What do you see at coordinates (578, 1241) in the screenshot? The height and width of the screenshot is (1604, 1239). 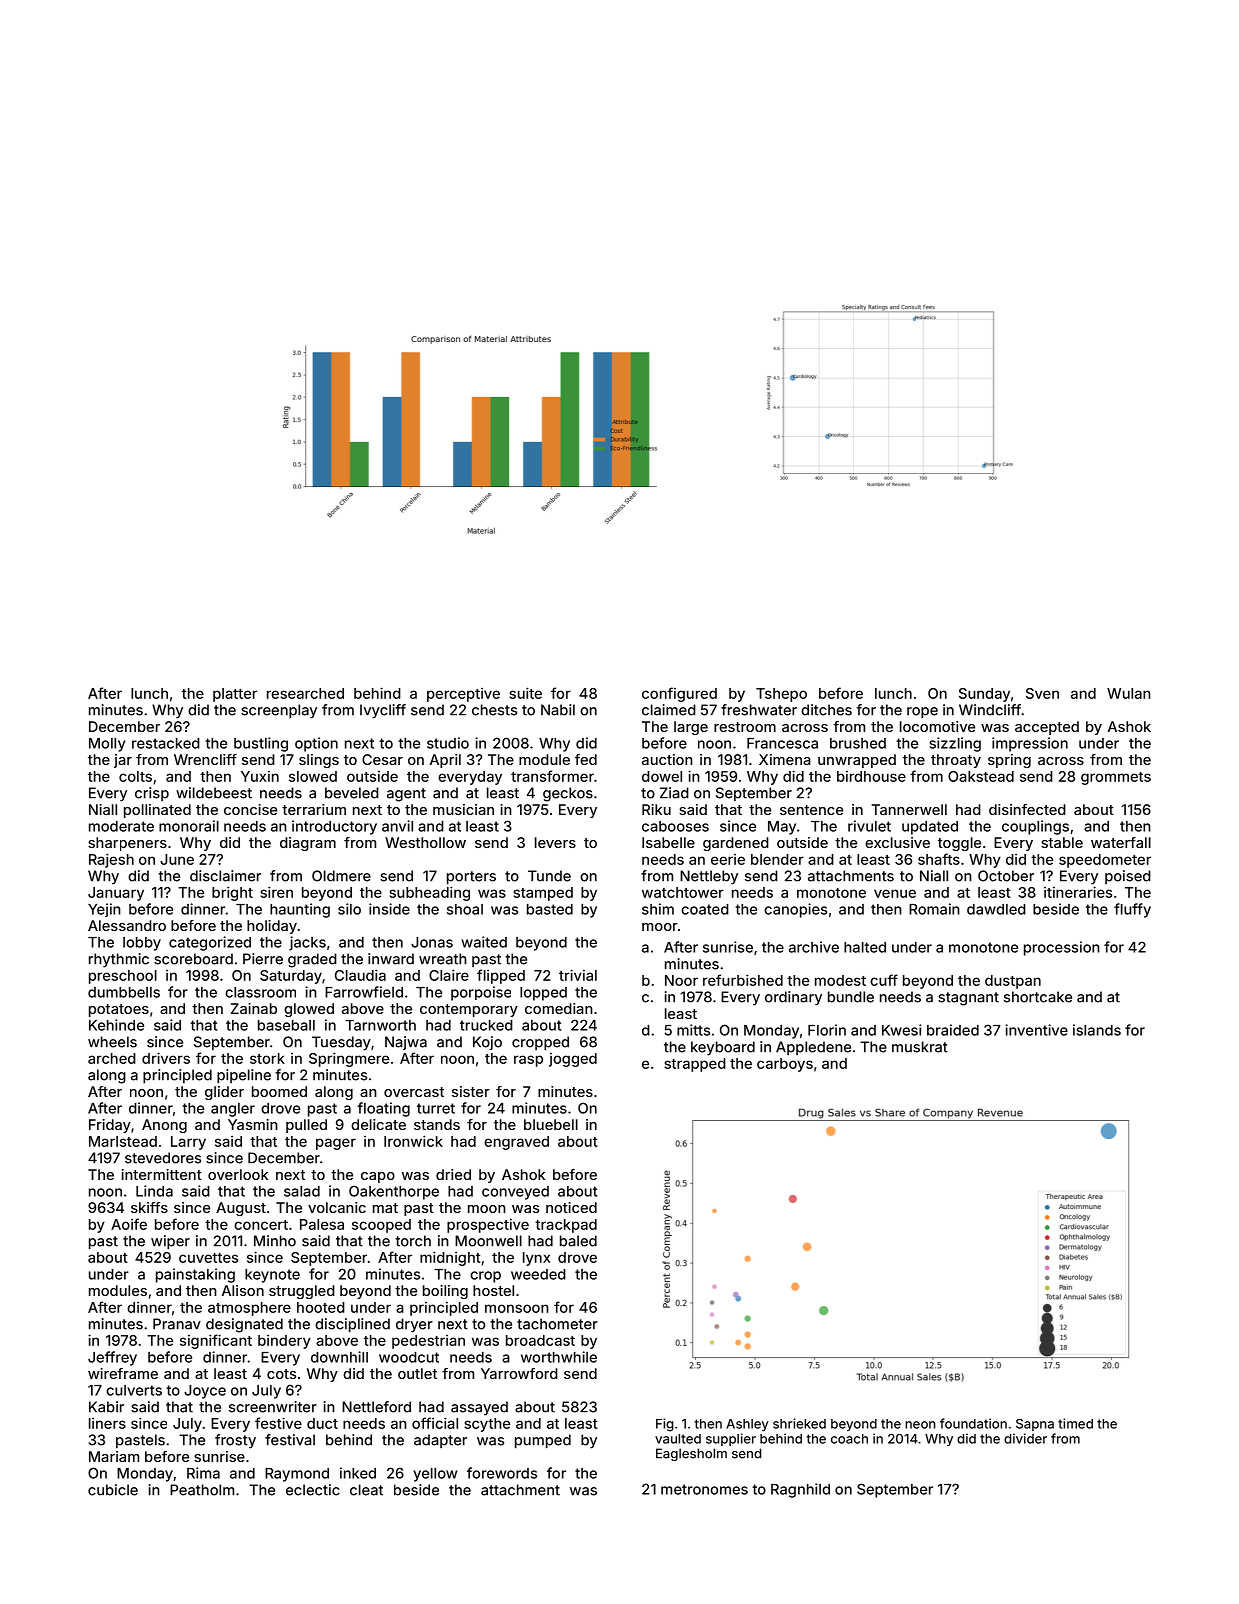 I see `baled` at bounding box center [578, 1241].
